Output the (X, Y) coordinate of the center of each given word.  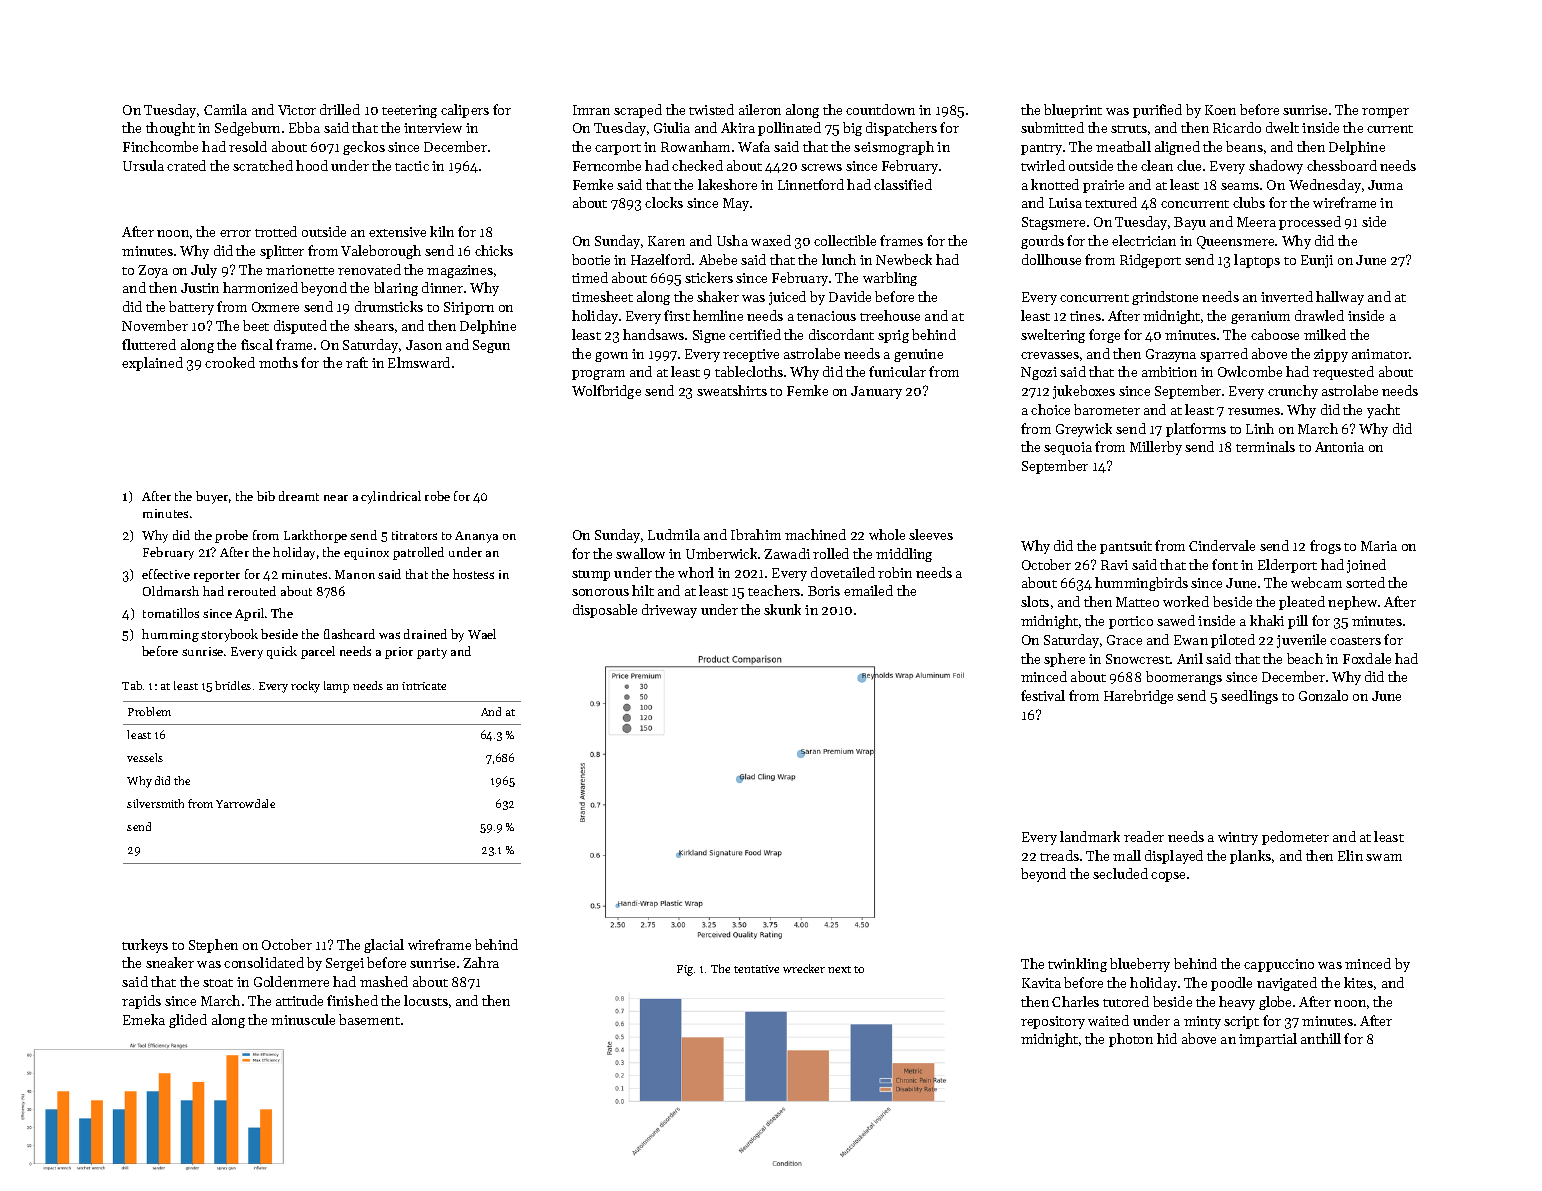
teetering (409, 111)
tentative (756, 969)
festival (1043, 695)
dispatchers (901, 129)
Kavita (1041, 983)
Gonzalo (1323, 695)
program (598, 375)
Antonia (1339, 447)
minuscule (303, 1019)
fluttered (149, 344)
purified (1157, 111)
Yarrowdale (245, 803)
